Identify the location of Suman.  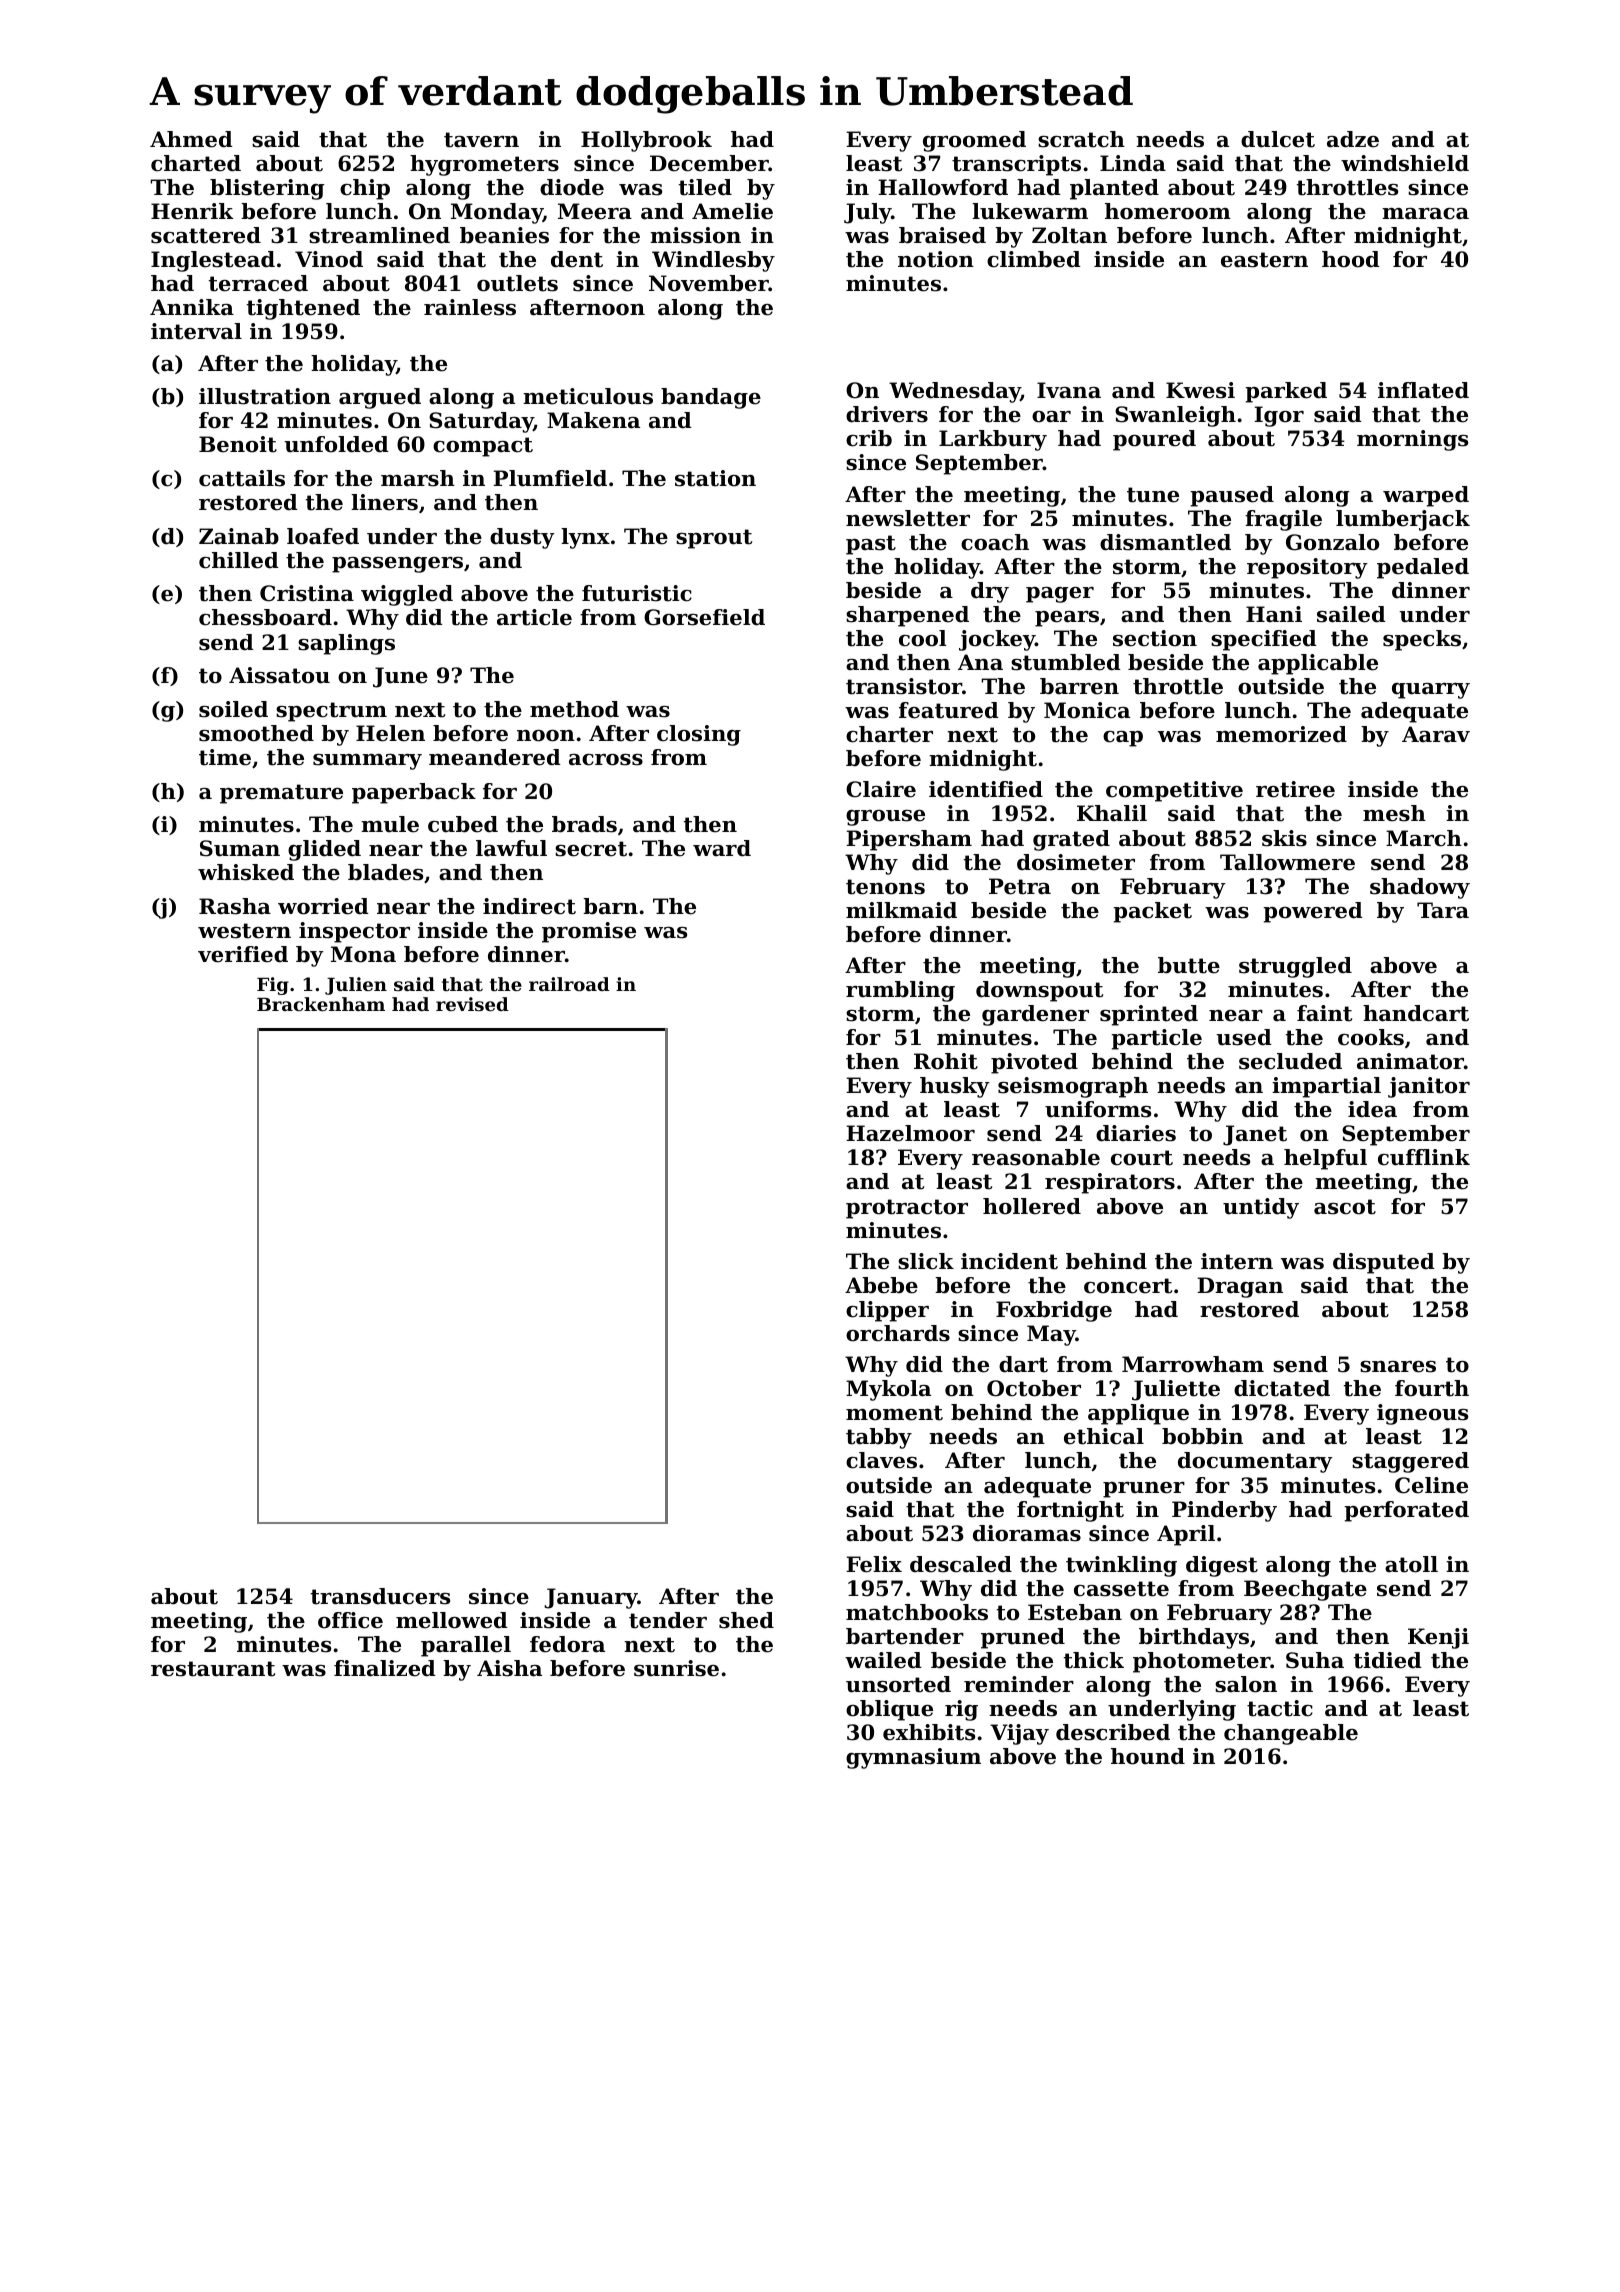
(240, 848).
